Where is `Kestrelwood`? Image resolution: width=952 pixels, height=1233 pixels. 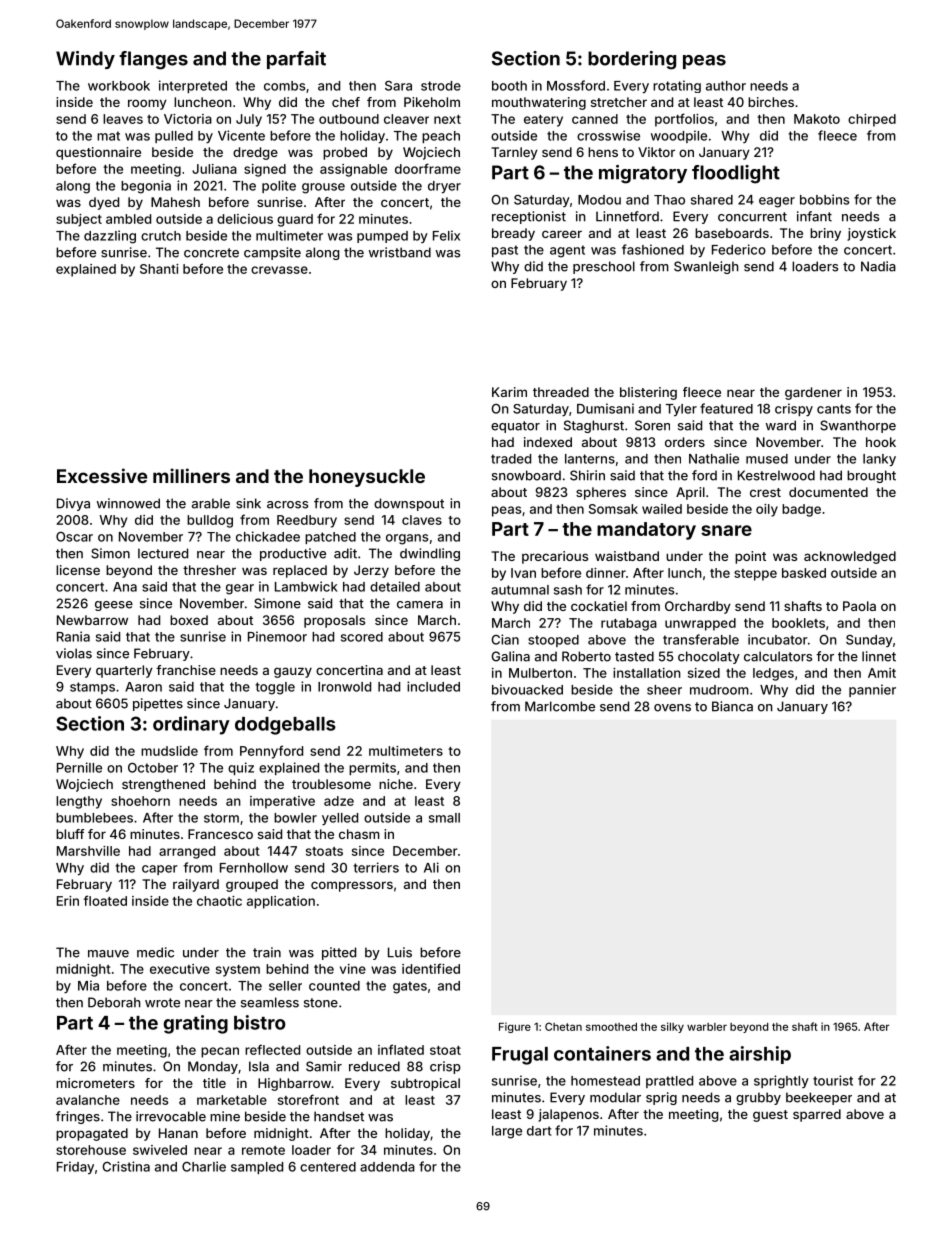
Kestrelwood is located at coordinates (776, 475).
